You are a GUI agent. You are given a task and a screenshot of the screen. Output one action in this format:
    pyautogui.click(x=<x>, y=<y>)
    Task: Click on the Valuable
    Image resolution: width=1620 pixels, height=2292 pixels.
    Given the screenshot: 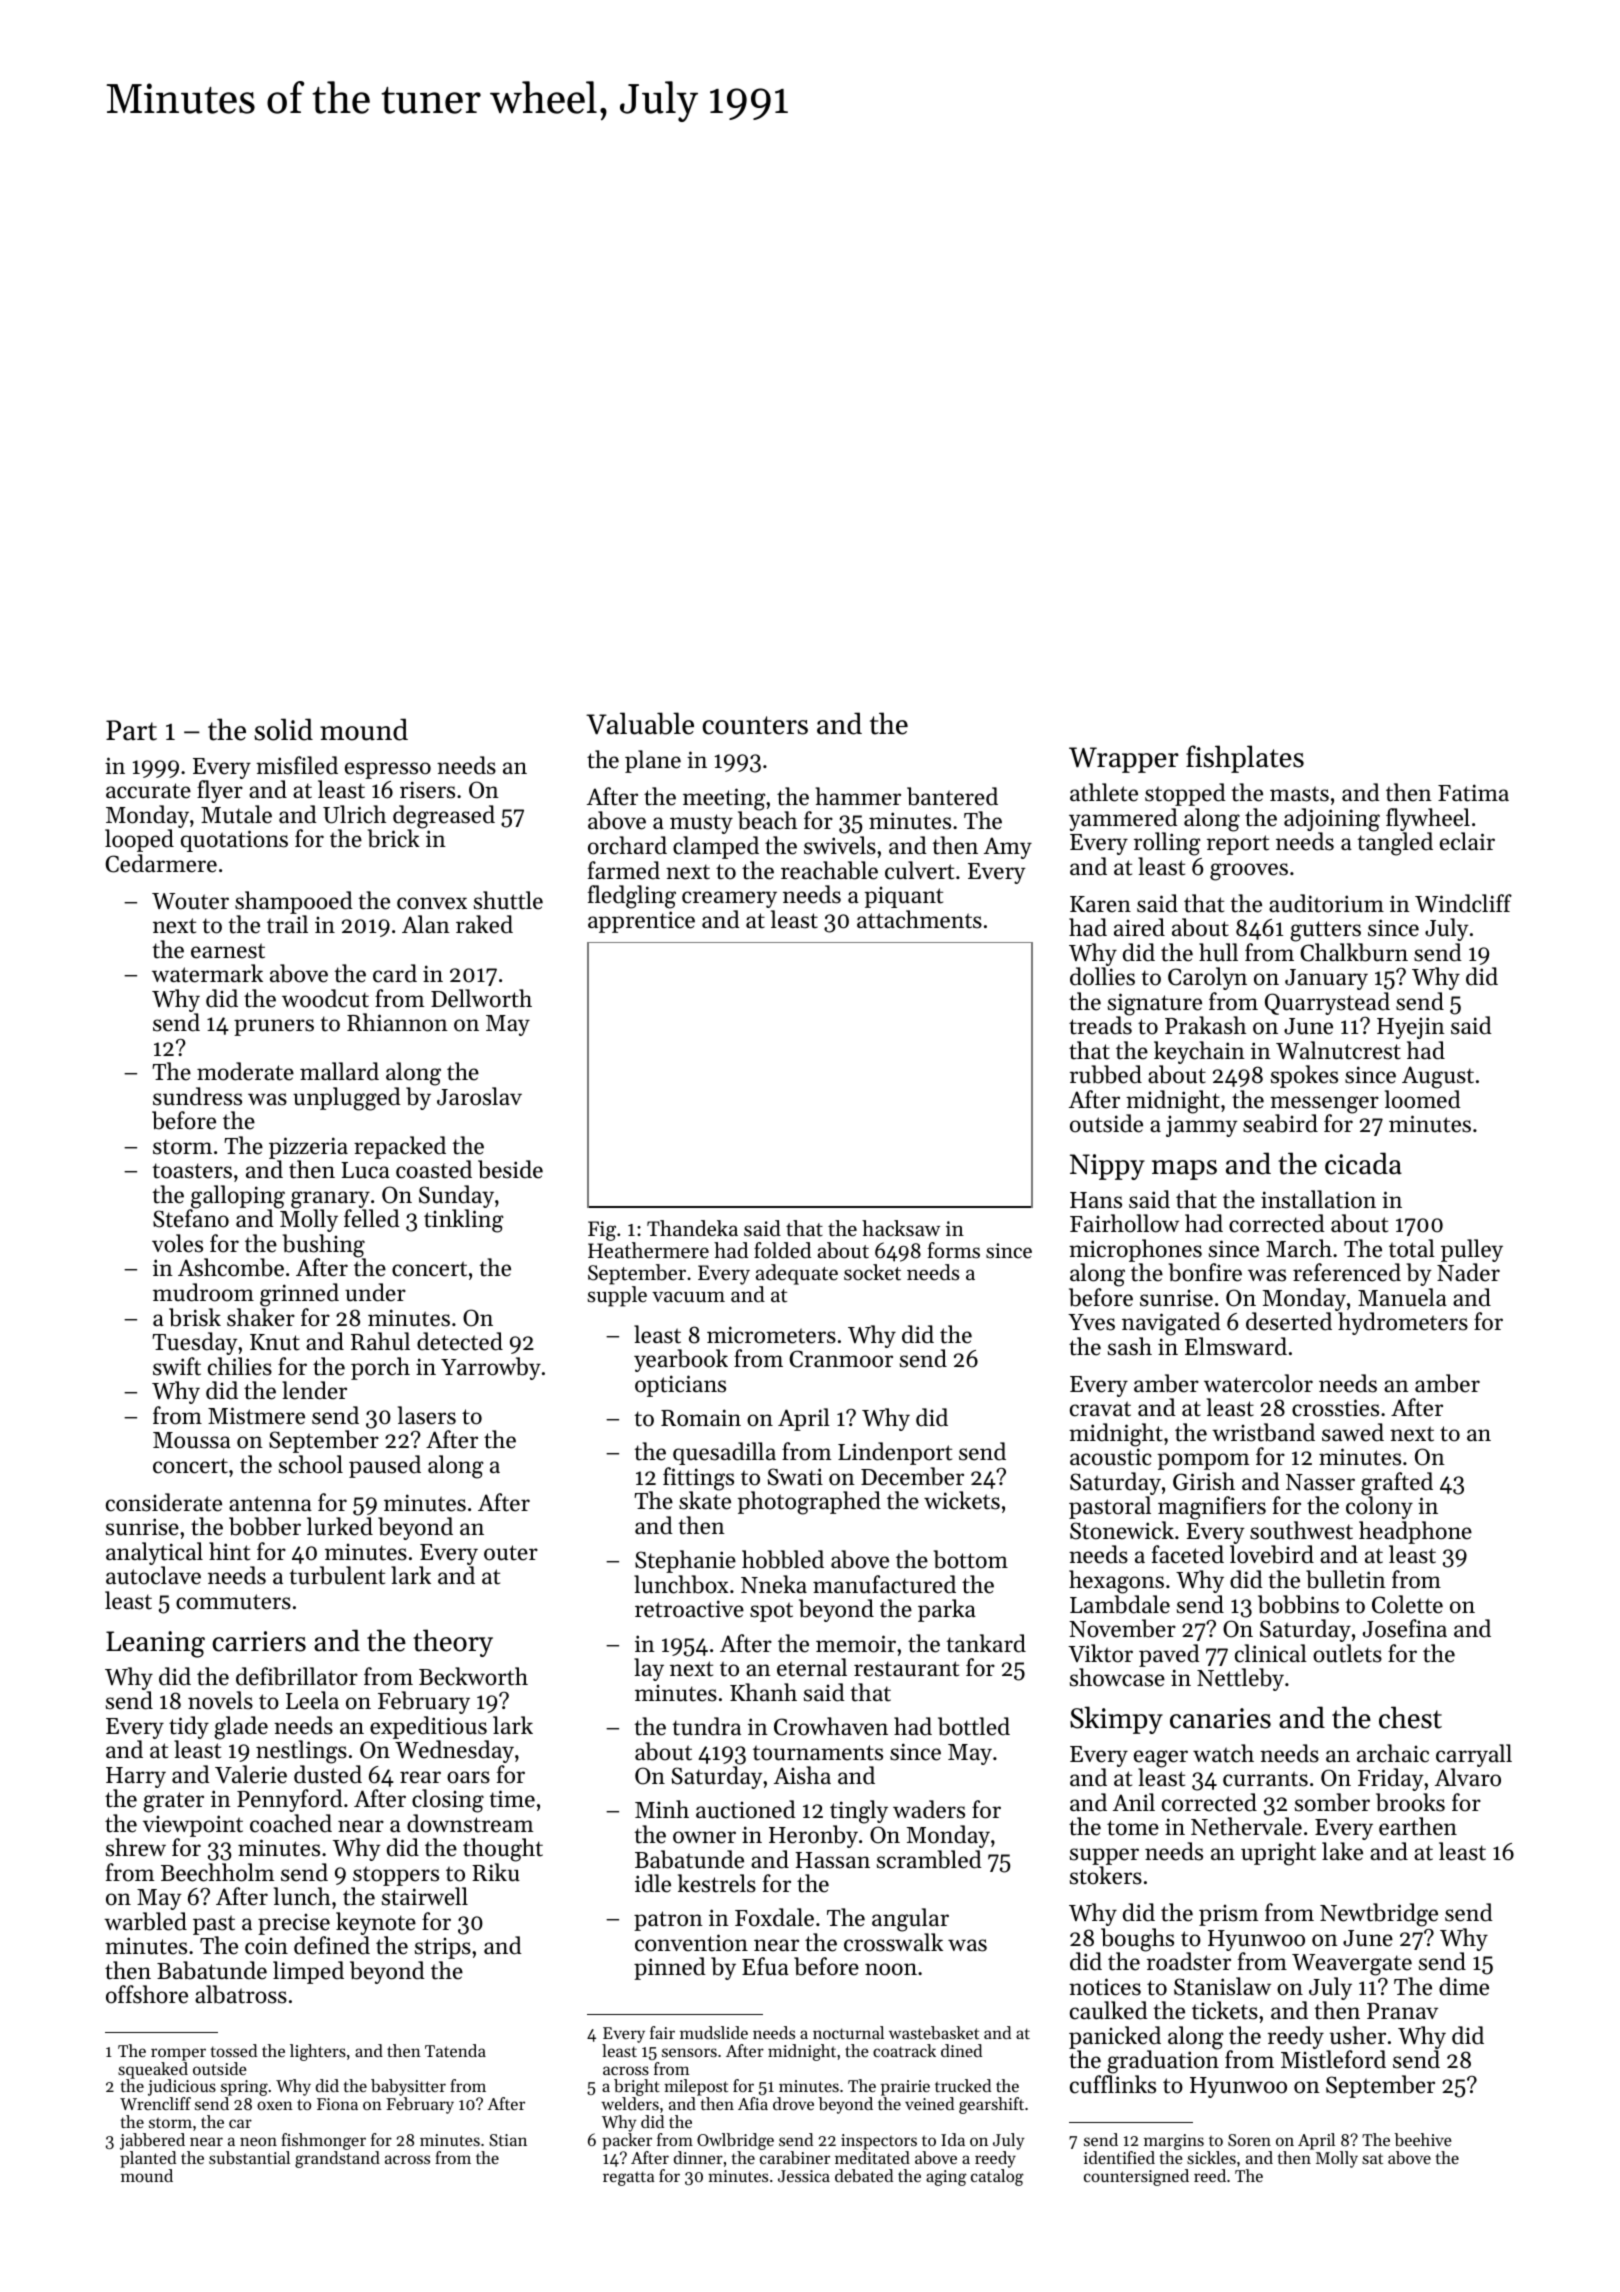 What is the action you would take?
    pyautogui.click(x=640, y=723)
